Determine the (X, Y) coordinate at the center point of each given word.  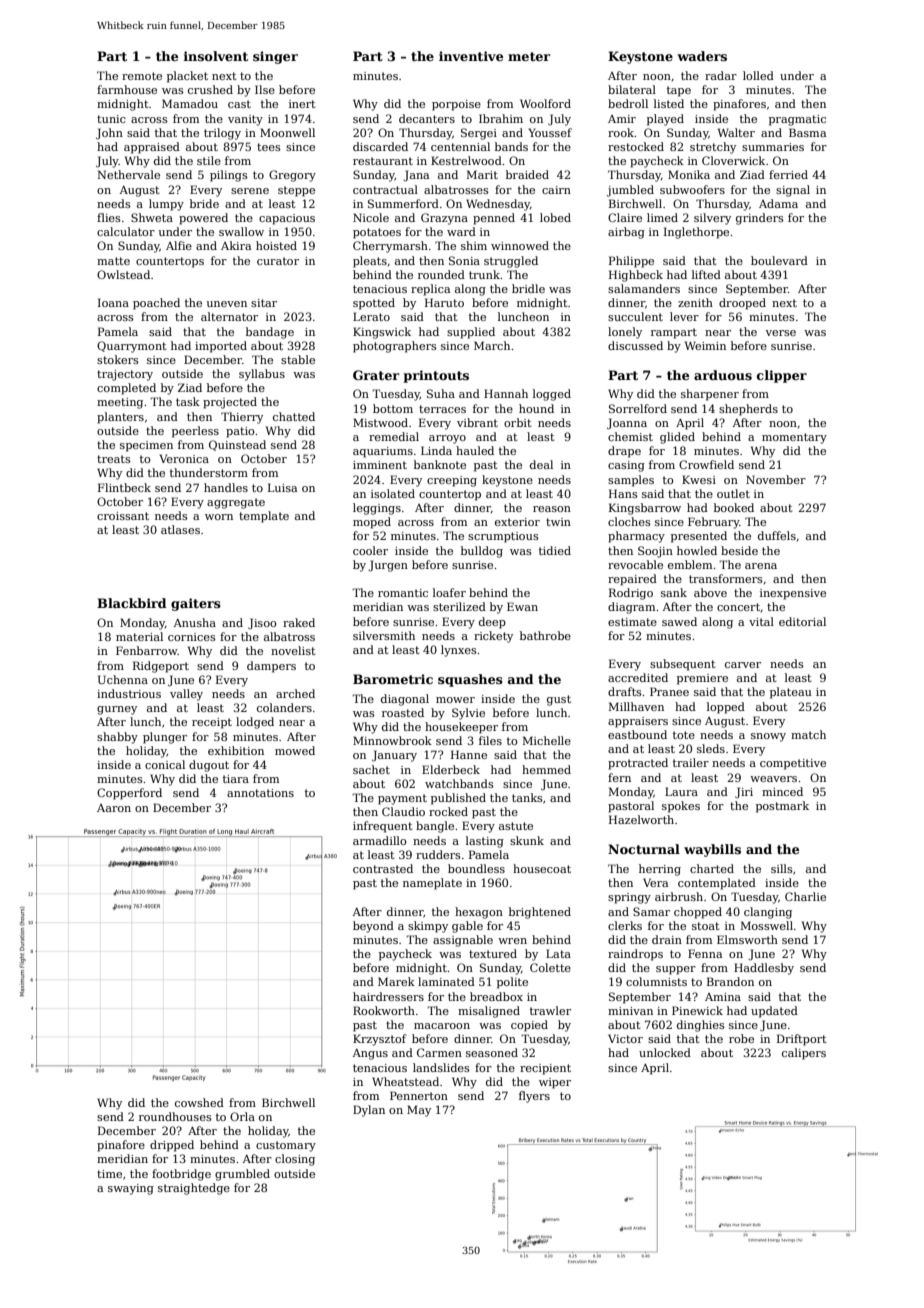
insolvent (216, 56)
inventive (471, 56)
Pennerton (419, 1095)
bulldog (482, 552)
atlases (180, 529)
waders (702, 56)
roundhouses (175, 1116)
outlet (733, 493)
